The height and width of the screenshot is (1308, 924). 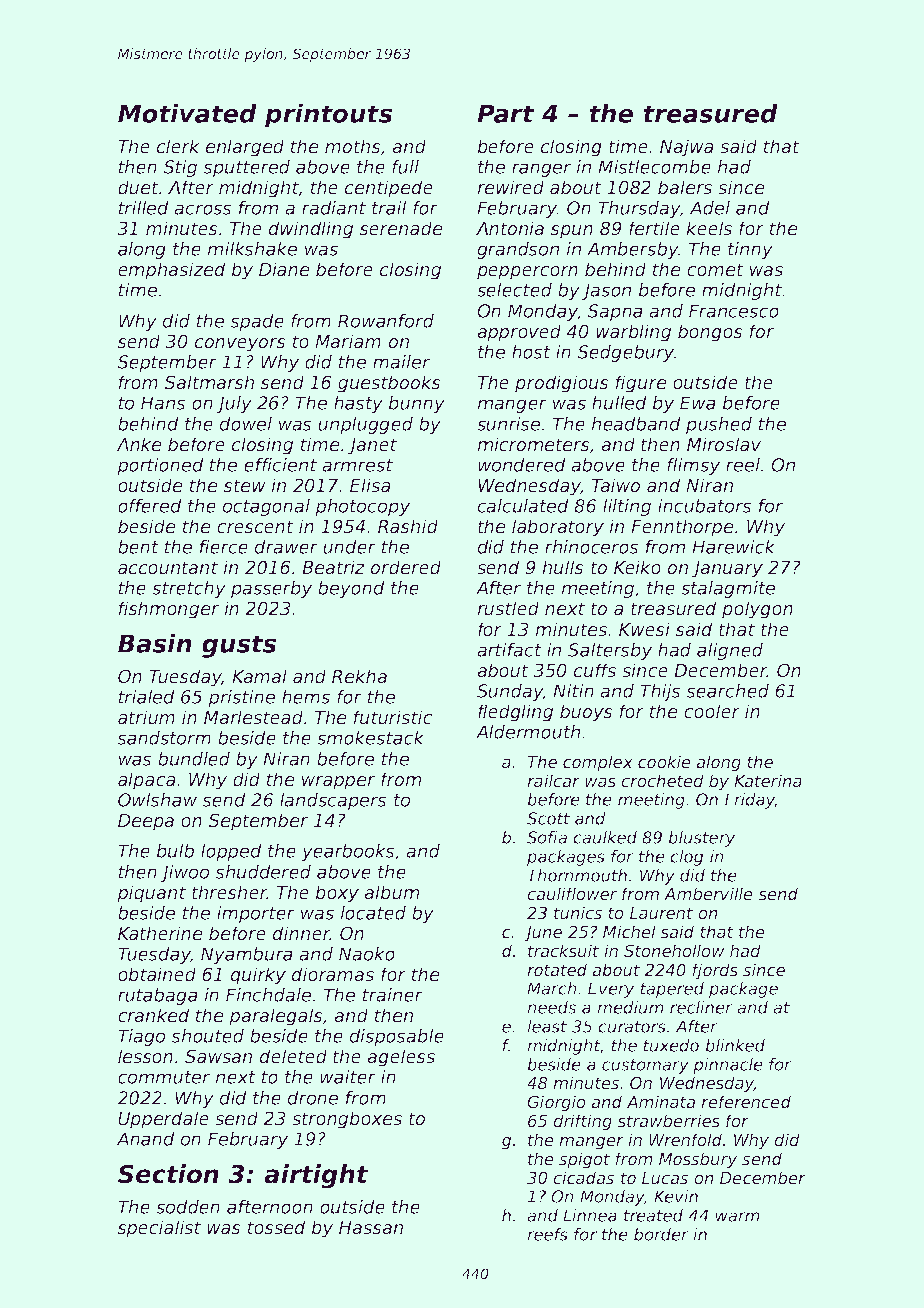 I want to click on Anand, so click(x=145, y=1139).
